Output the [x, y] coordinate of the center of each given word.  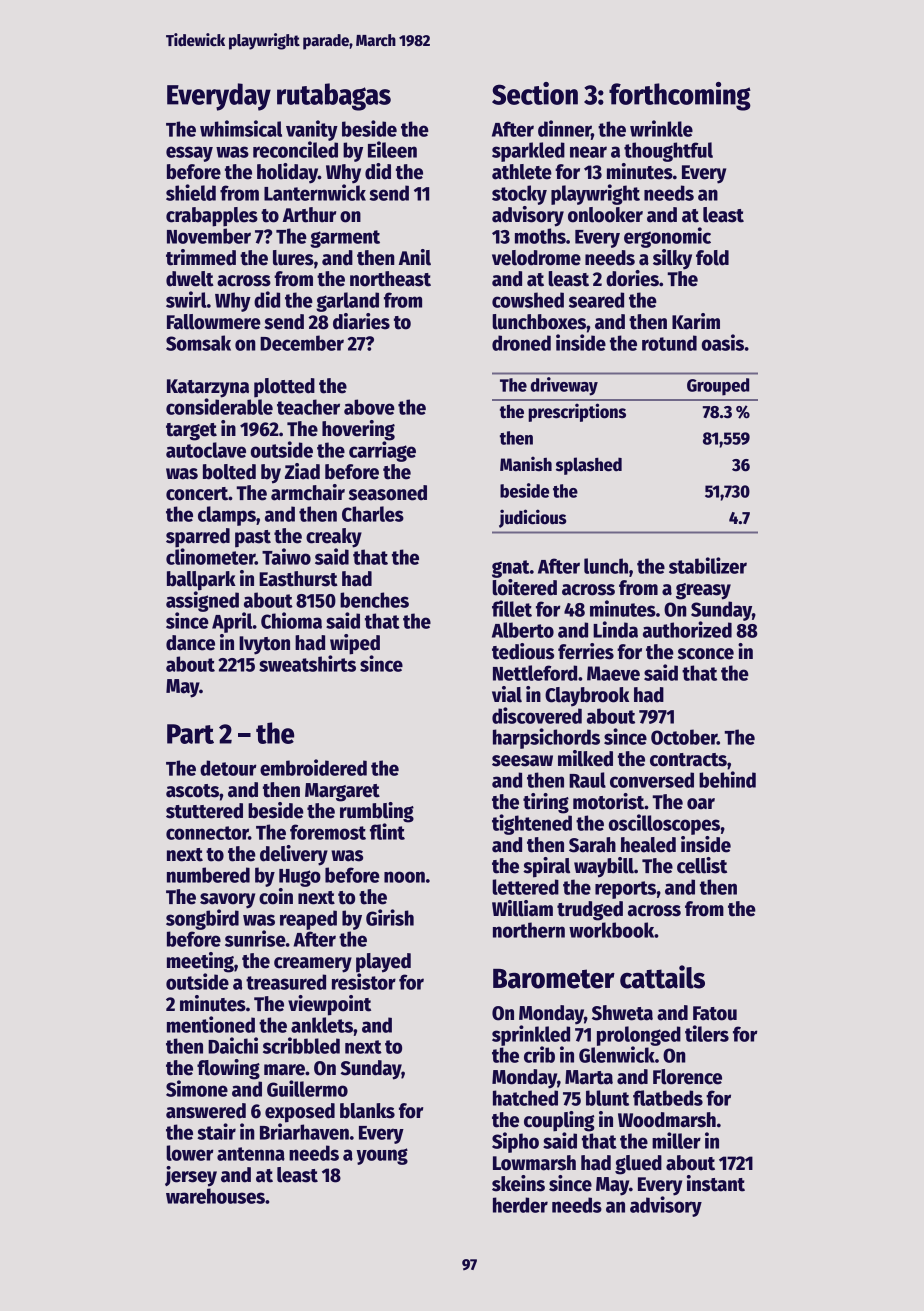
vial [507, 694]
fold [712, 258]
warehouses [215, 1196]
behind [727, 779]
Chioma [291, 620]
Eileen [392, 149]
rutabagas [334, 97]
